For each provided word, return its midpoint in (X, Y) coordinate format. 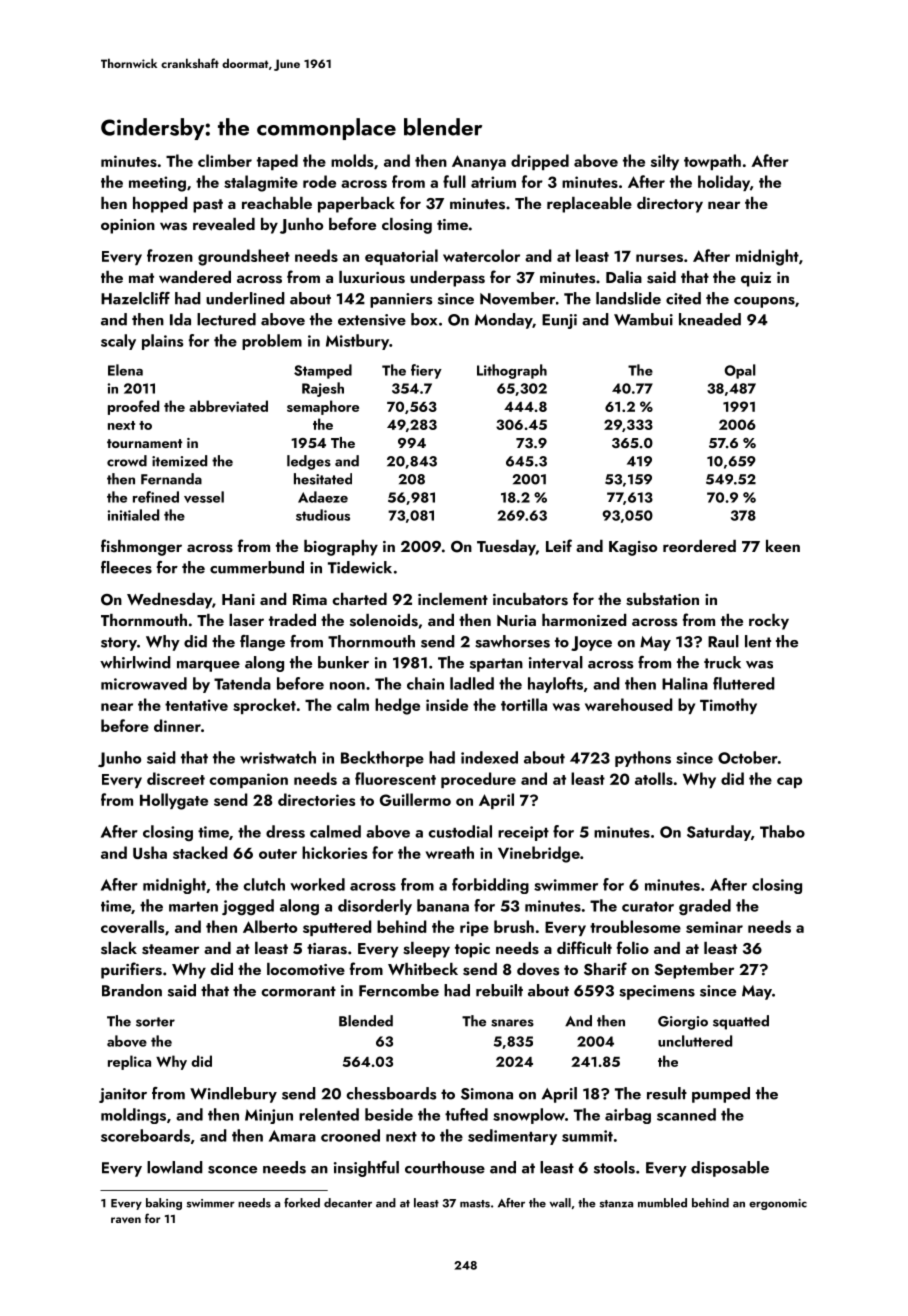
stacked (200, 852)
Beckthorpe (382, 759)
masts (475, 1204)
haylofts (555, 685)
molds (352, 160)
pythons (643, 759)
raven (126, 1220)
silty (665, 162)
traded (292, 620)
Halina (685, 683)
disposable (730, 1169)
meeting (157, 184)
